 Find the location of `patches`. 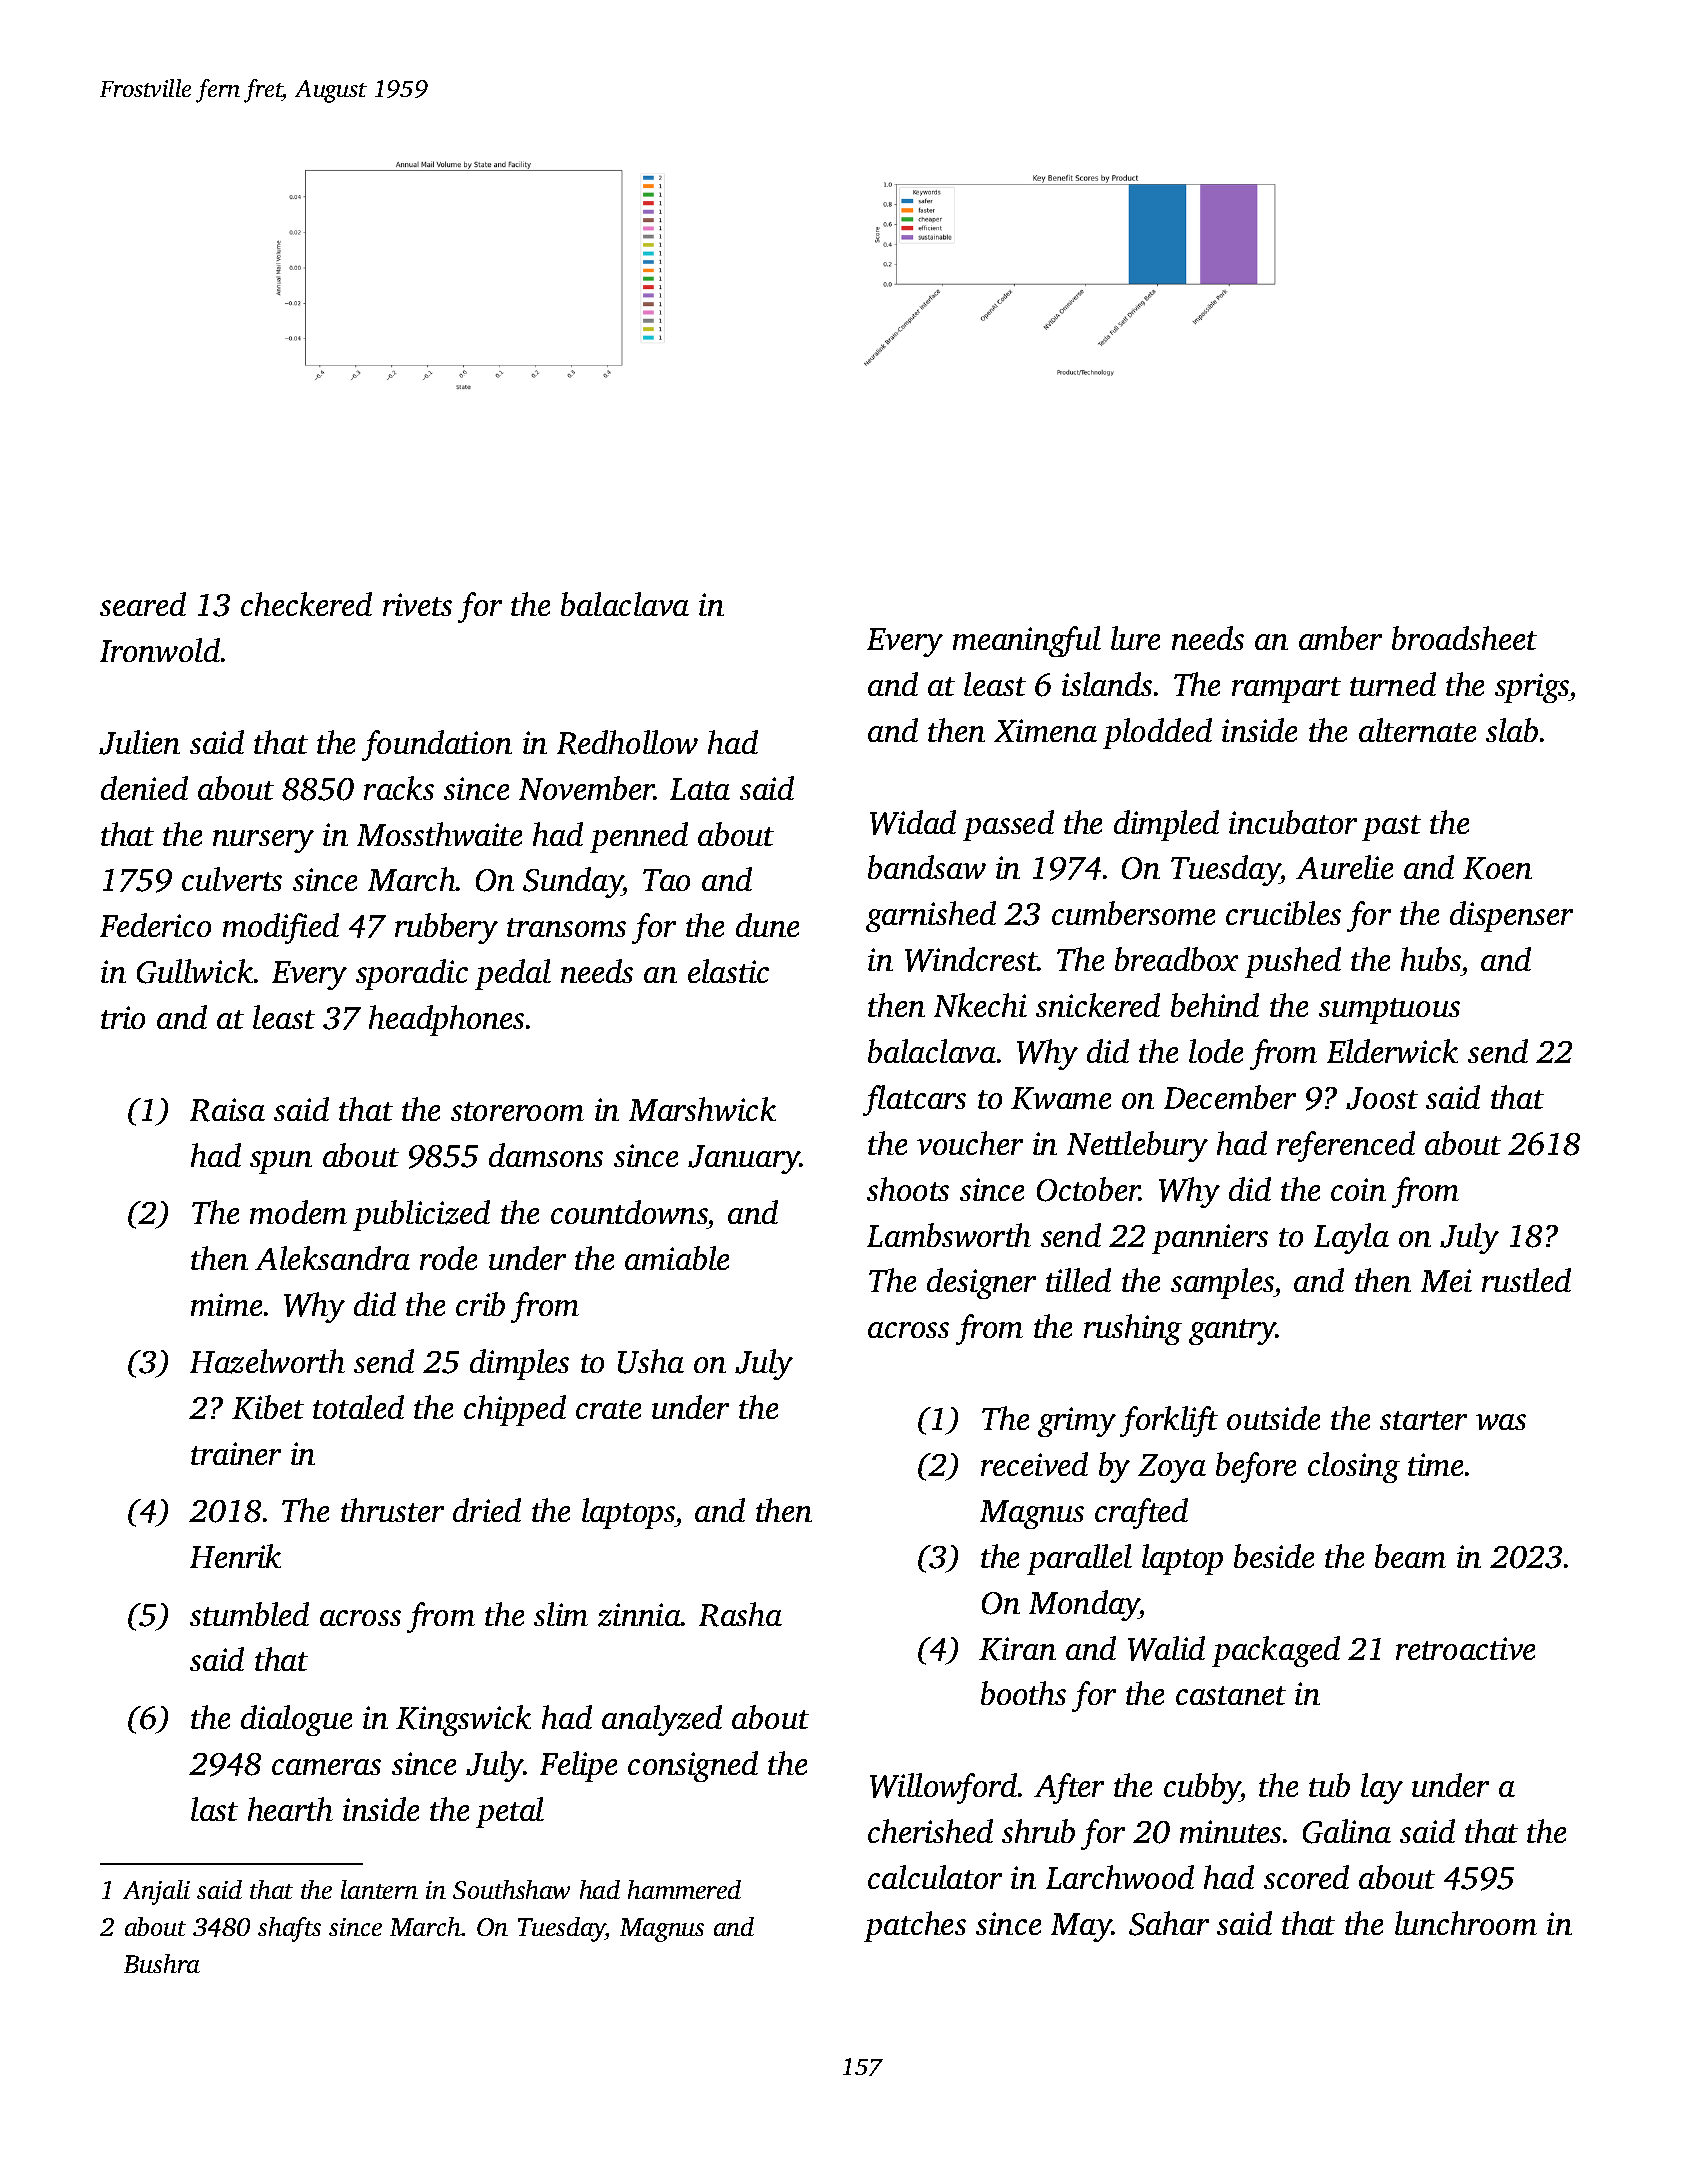

patches is located at coordinates (915, 1926).
